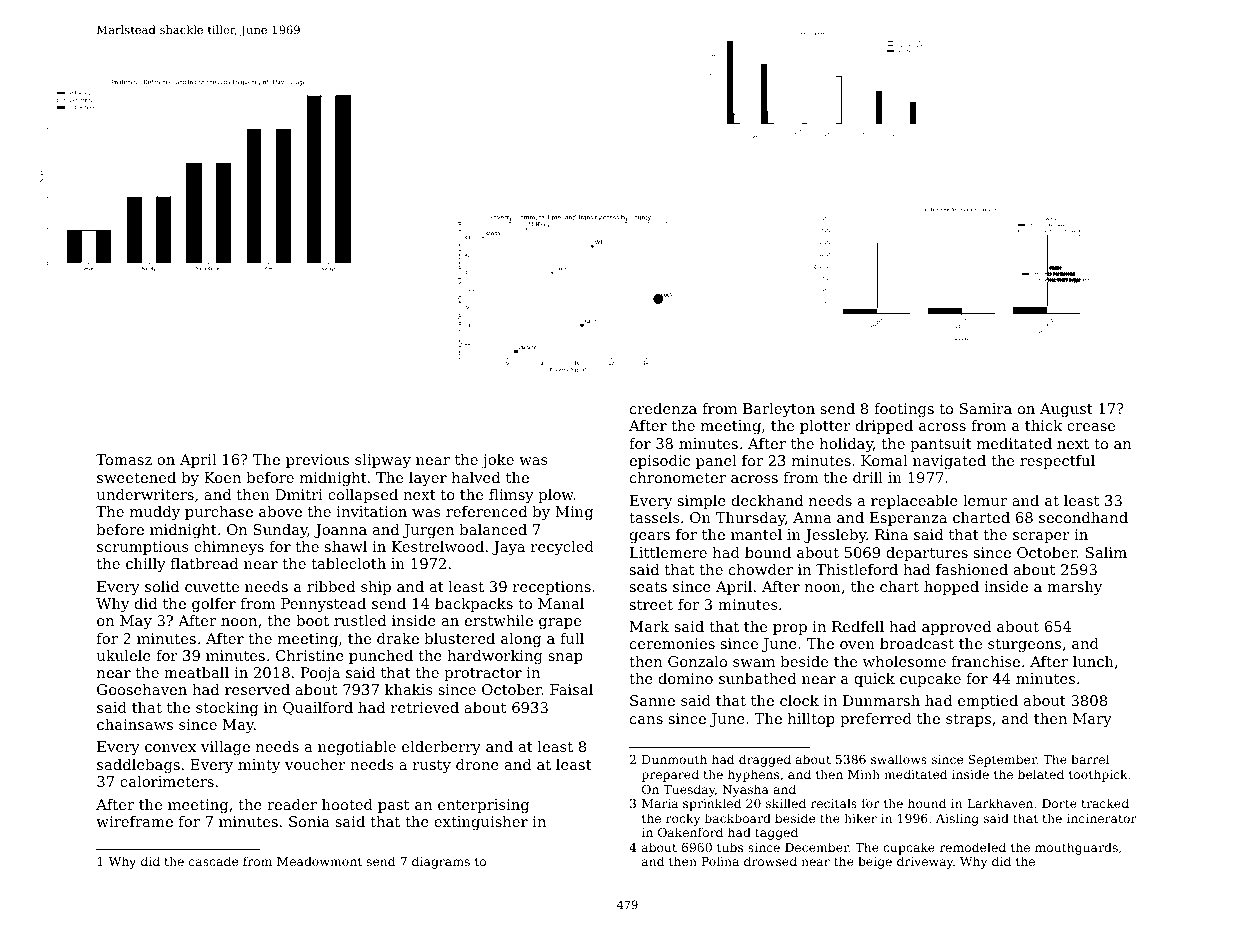 The width and height of the screenshot is (1233, 952). What do you see at coordinates (214, 605) in the screenshot?
I see `golfer` at bounding box center [214, 605].
